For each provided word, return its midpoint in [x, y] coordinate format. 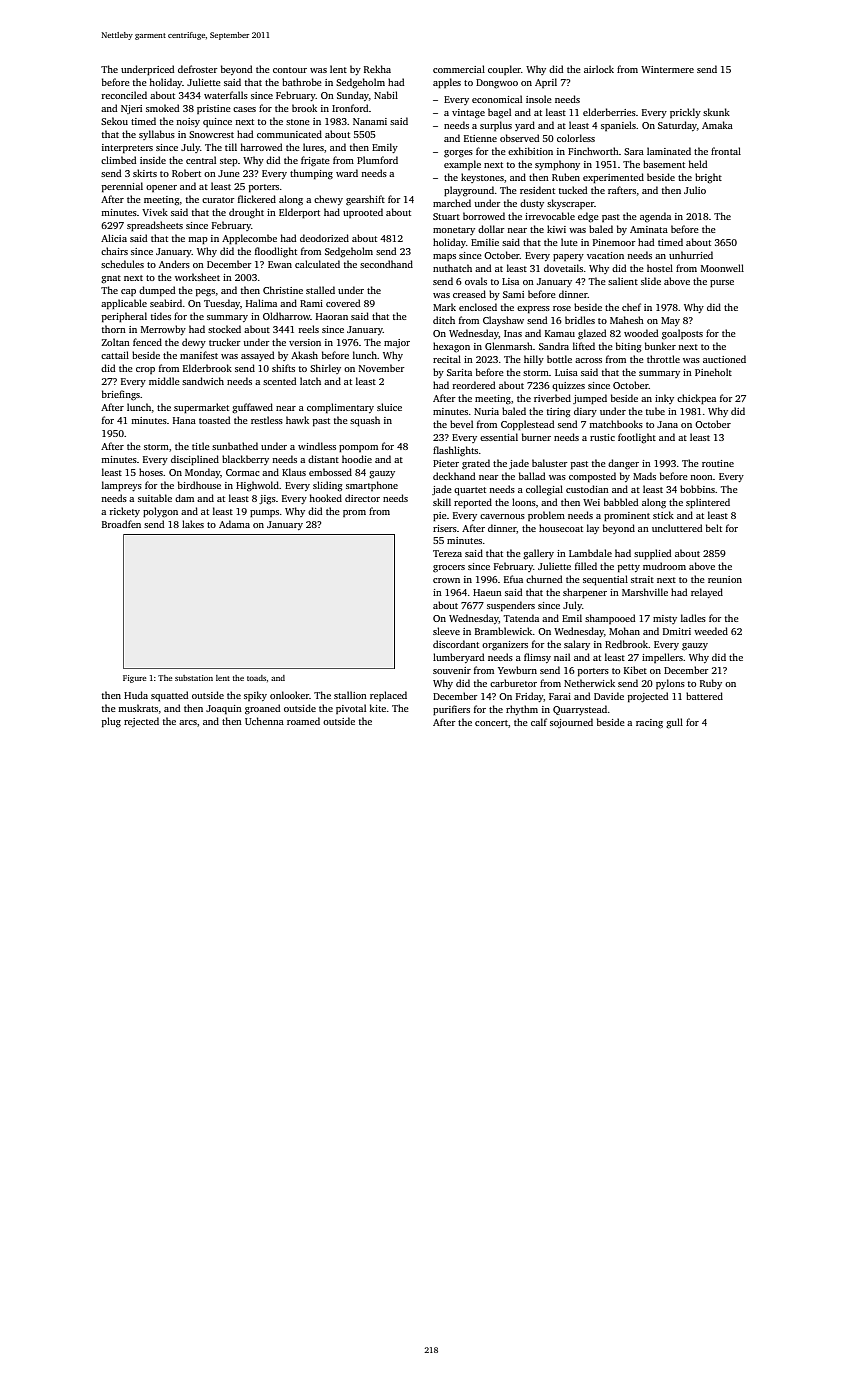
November [381, 368]
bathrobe [302, 82]
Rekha [377, 69]
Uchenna [264, 721]
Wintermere [667, 69]
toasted [214, 420]
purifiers [451, 710]
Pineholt [713, 372]
